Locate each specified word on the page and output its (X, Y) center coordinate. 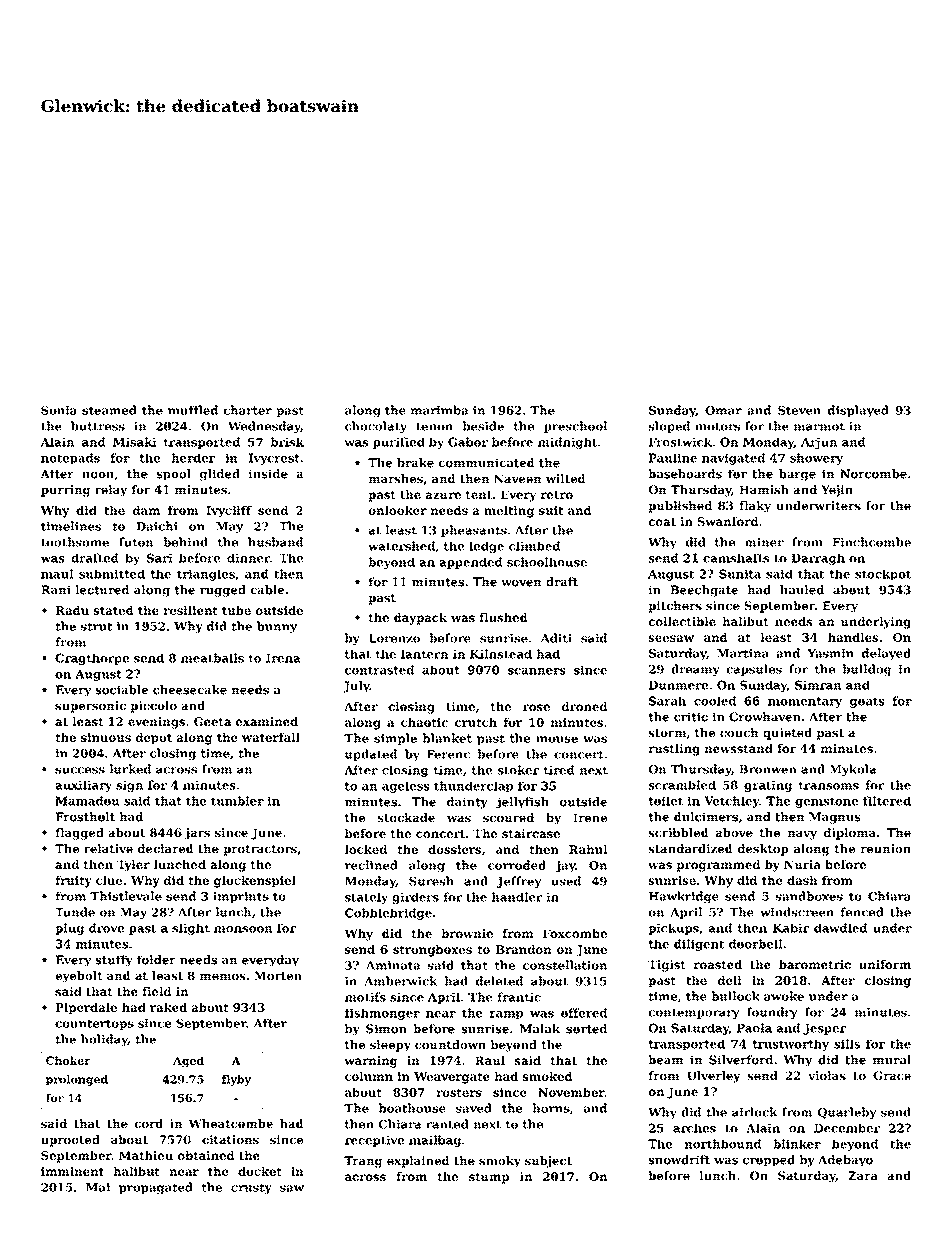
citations (230, 1139)
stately (366, 898)
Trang (363, 1162)
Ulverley (713, 1077)
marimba (439, 410)
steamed (109, 410)
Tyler (133, 866)
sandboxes (809, 896)
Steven (799, 410)
